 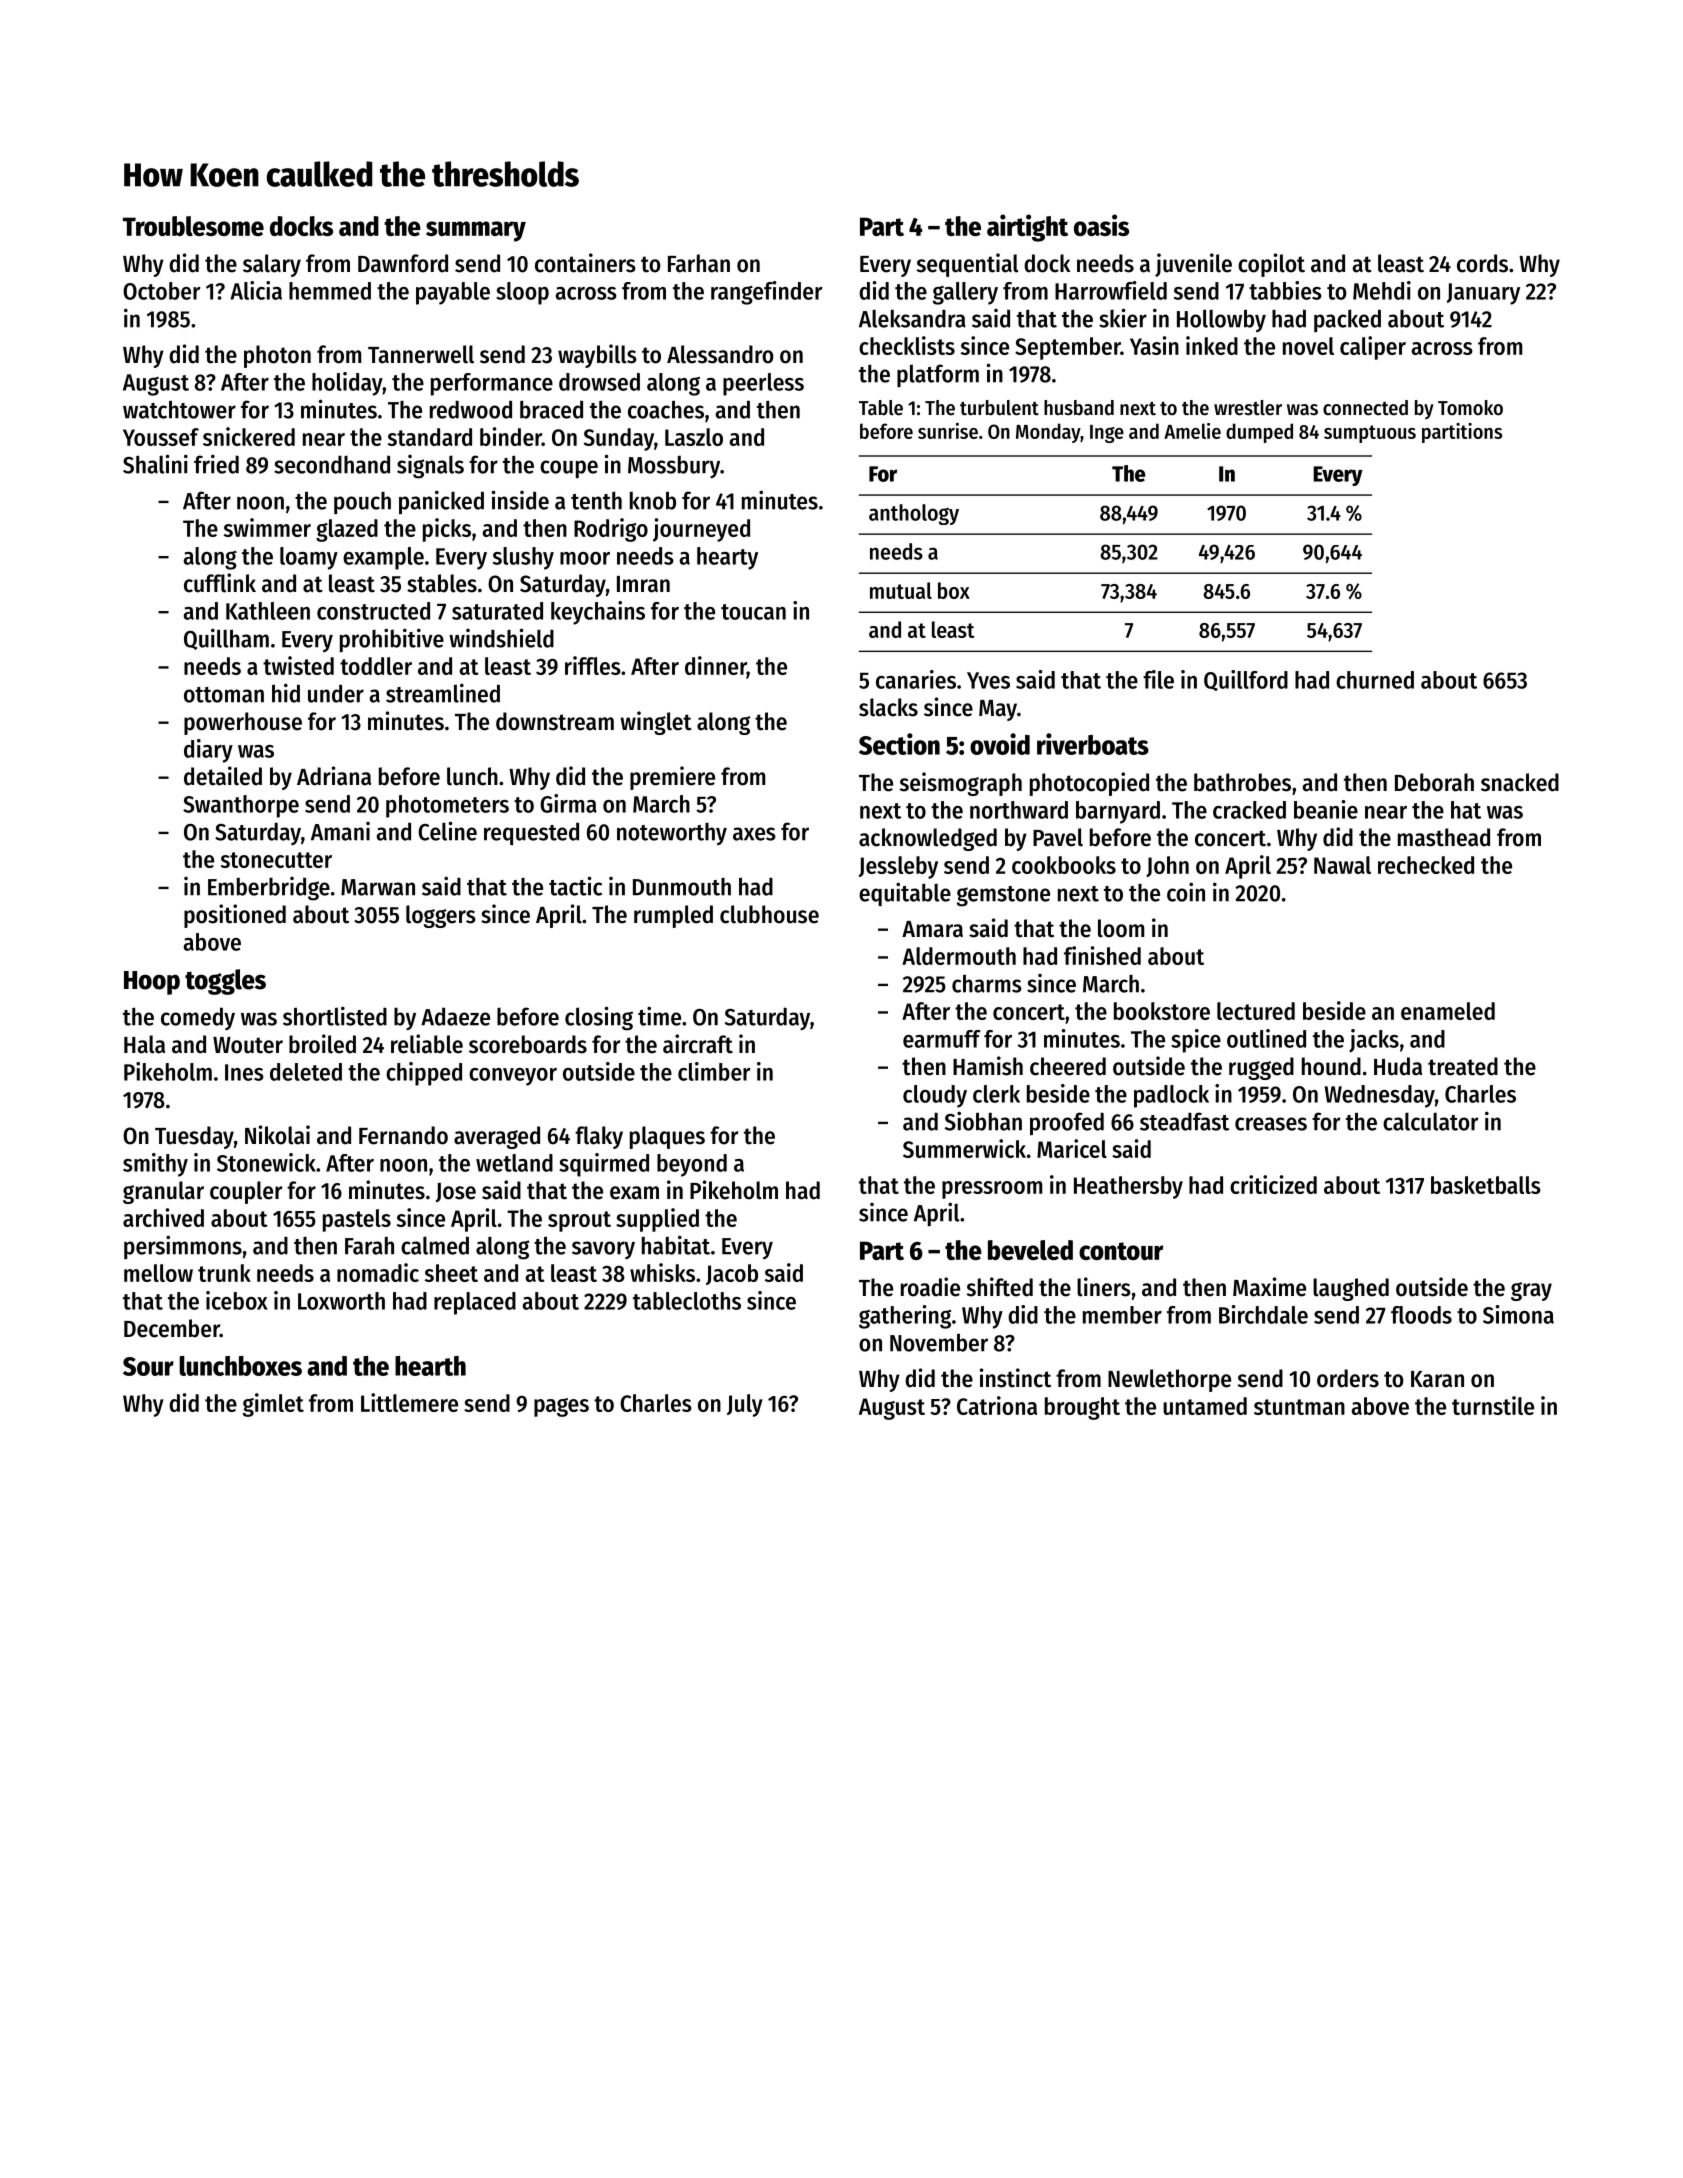 I want to click on basketballs, so click(x=1486, y=1185).
